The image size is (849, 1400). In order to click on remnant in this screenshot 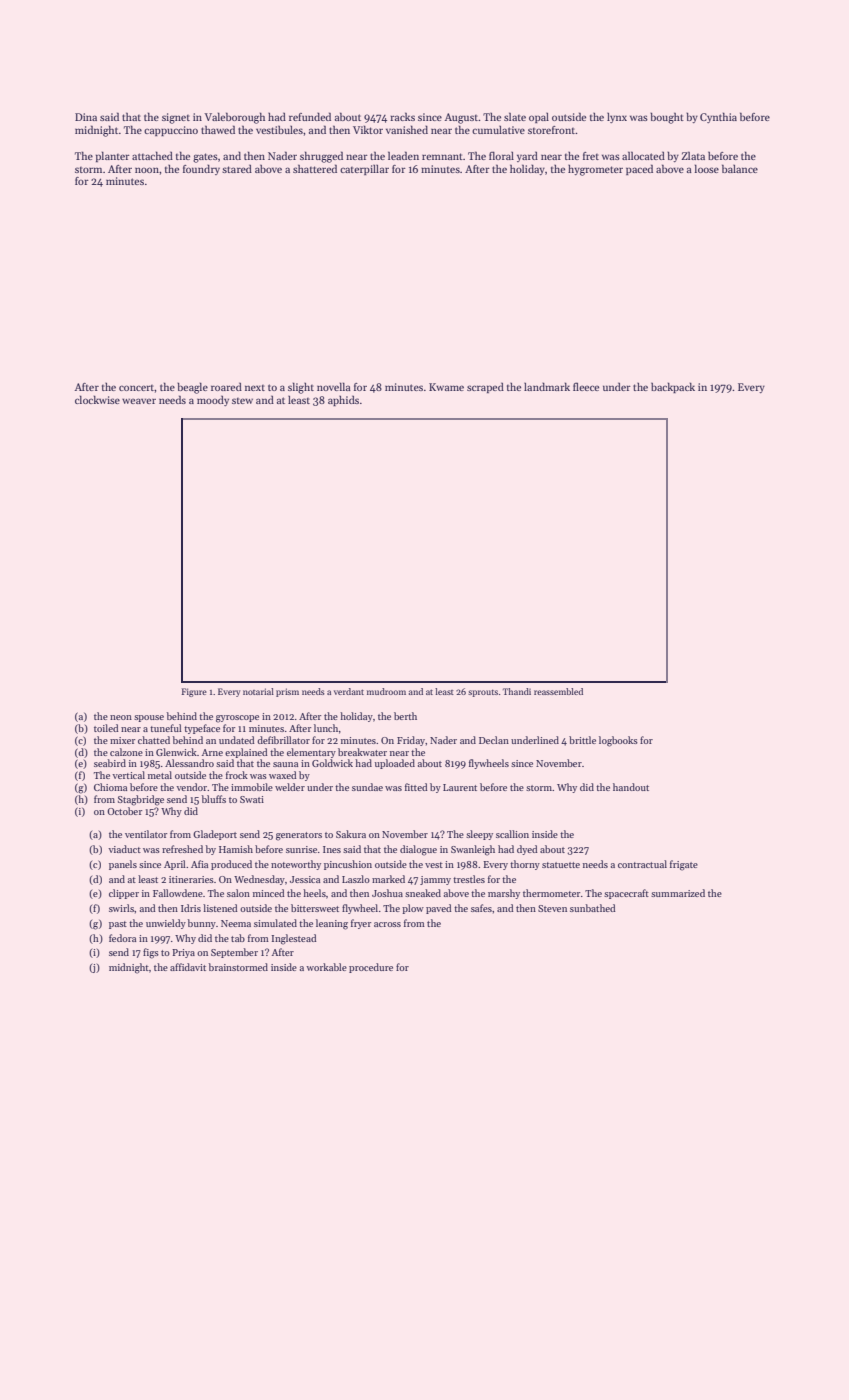, I will do `click(442, 156)`.
